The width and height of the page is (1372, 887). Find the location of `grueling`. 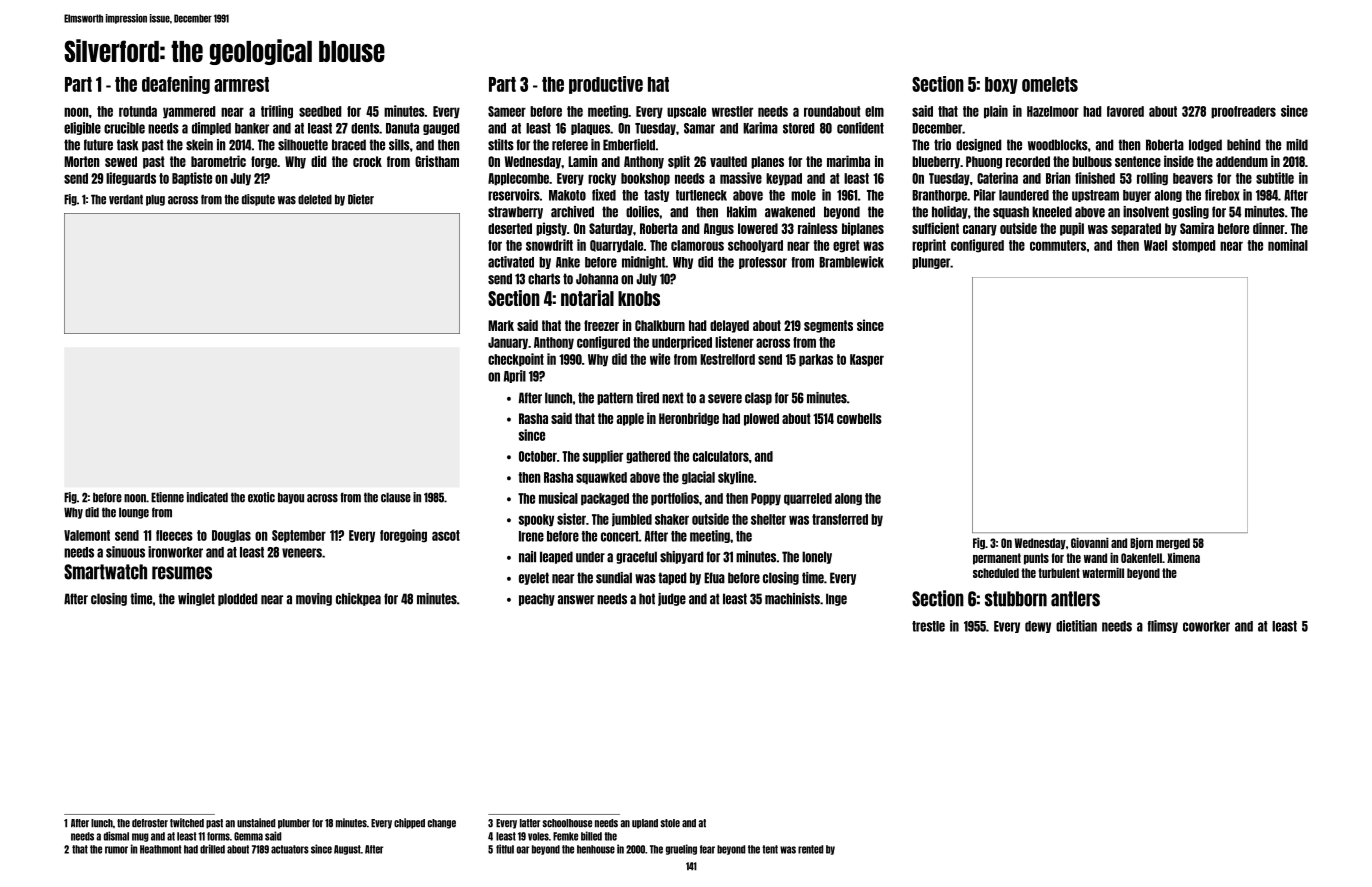

grueling is located at coordinates (681, 849).
